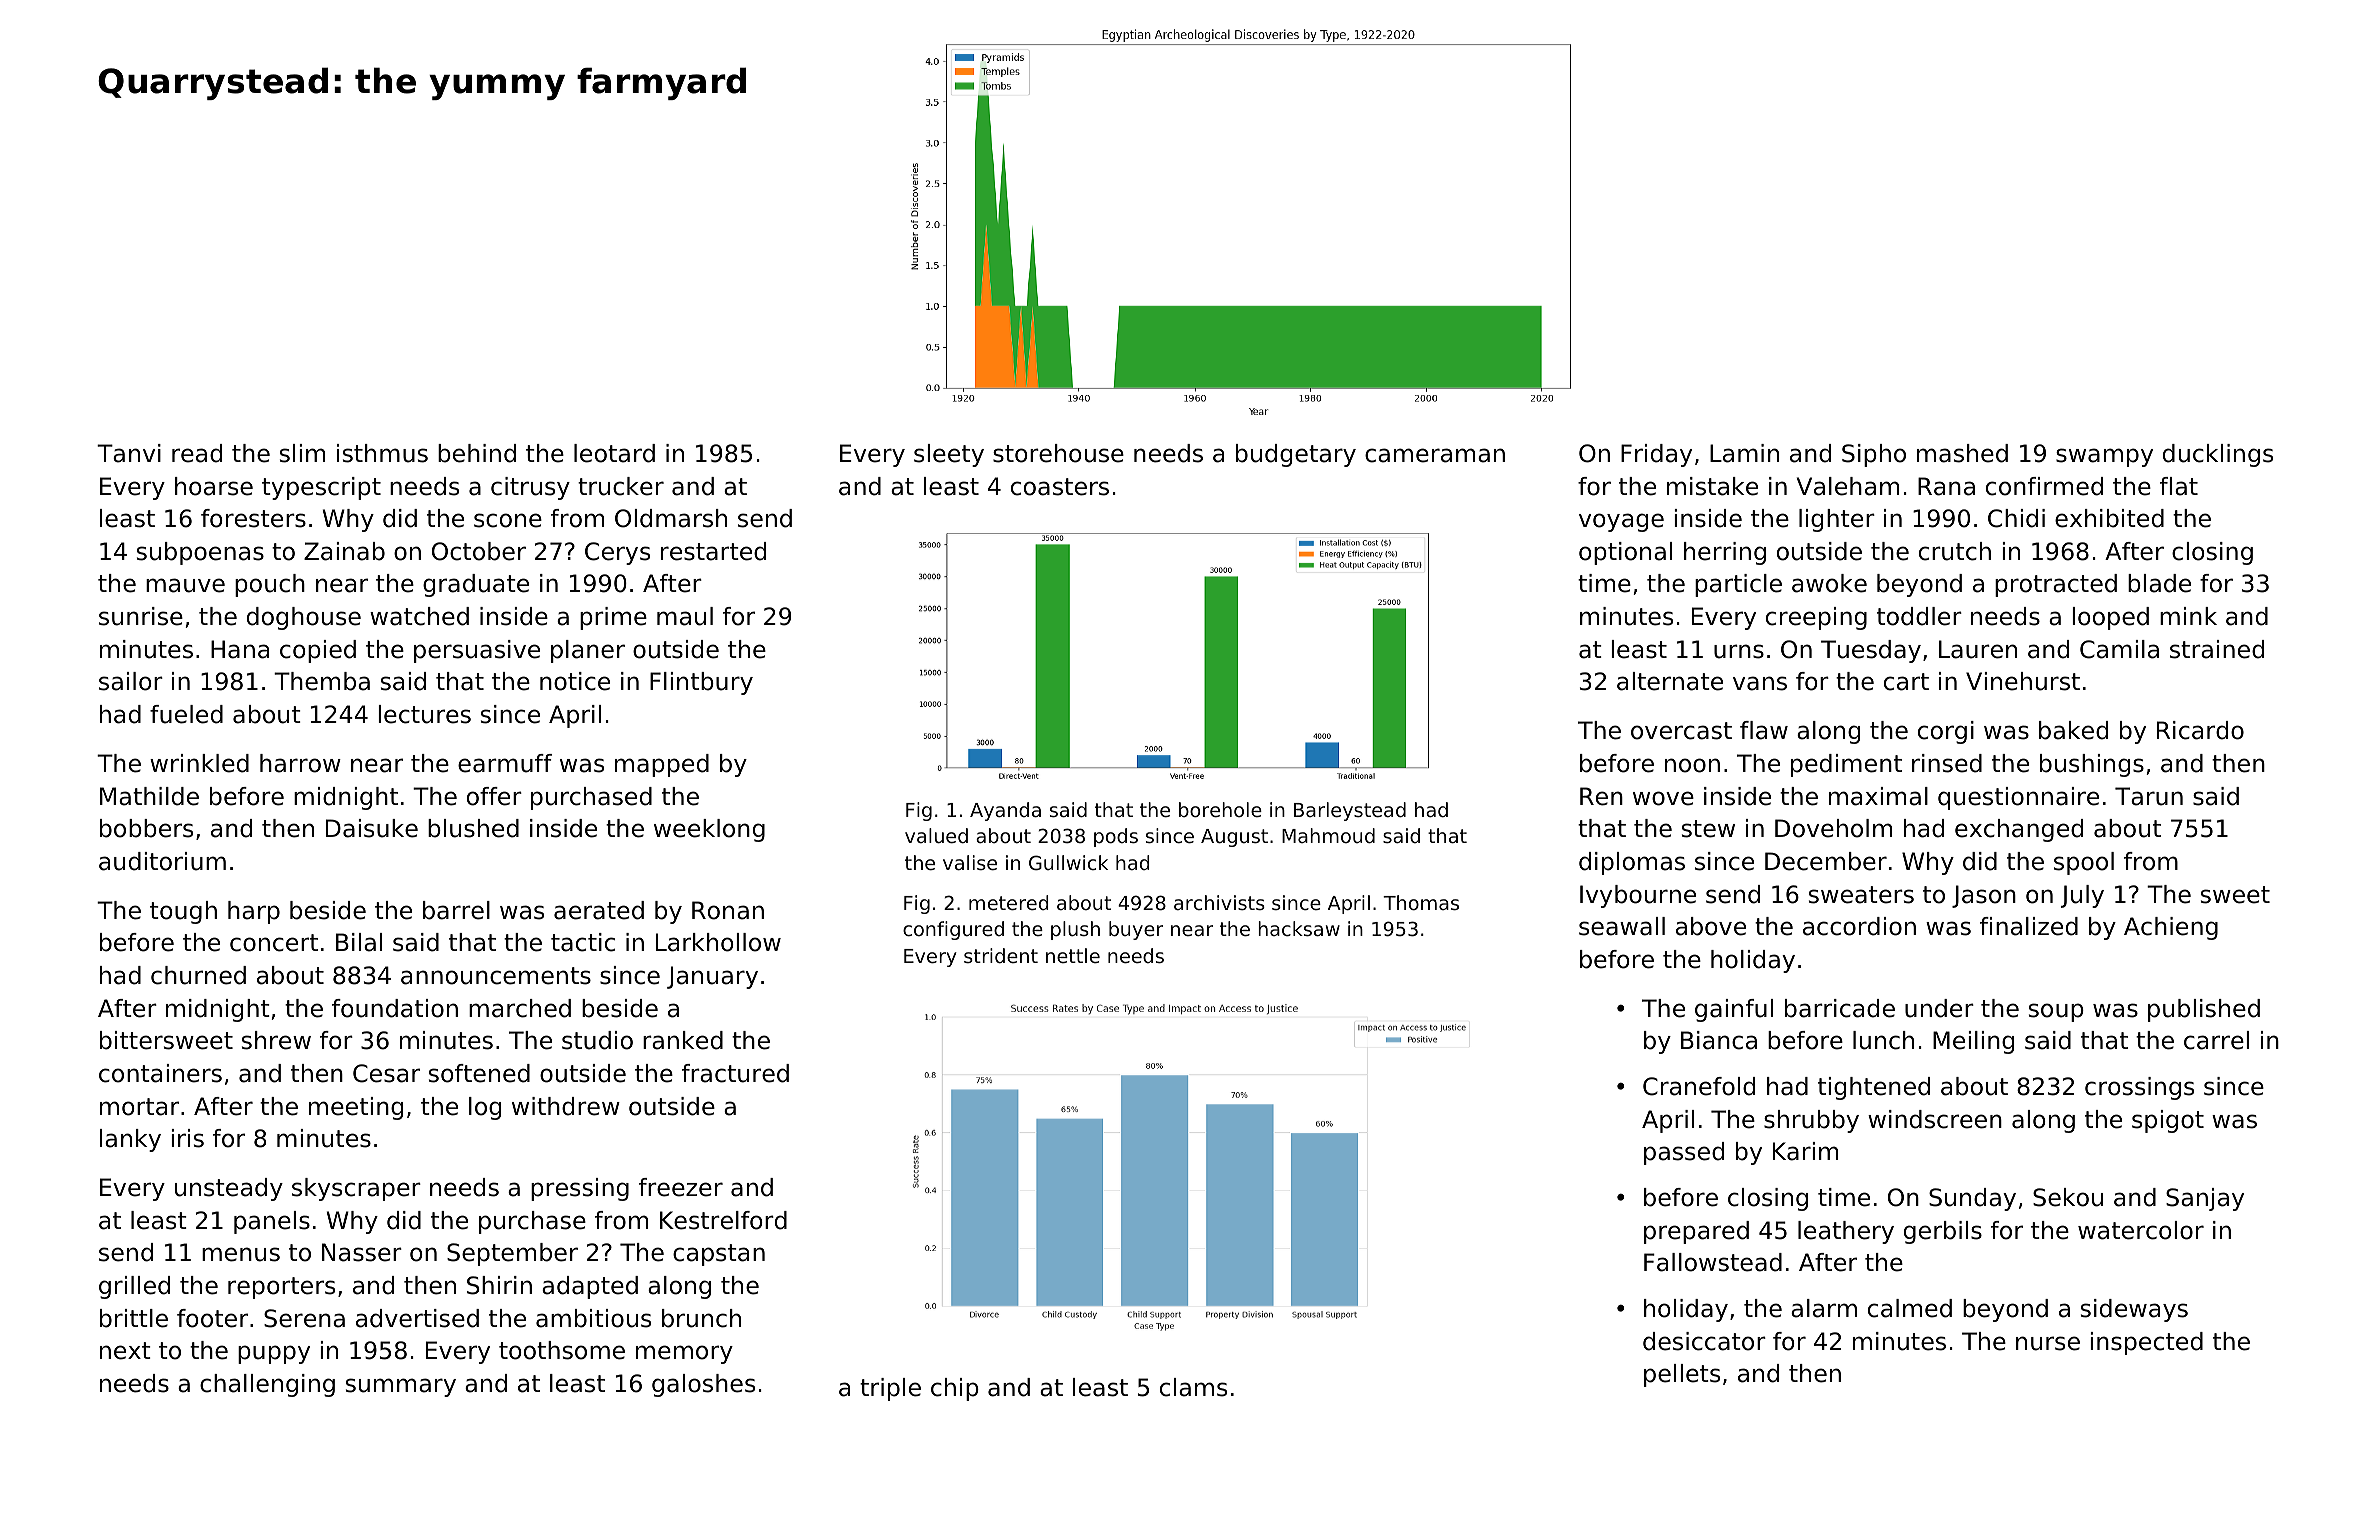 This screenshot has width=2380, height=1540. I want to click on containers, so click(160, 1073).
